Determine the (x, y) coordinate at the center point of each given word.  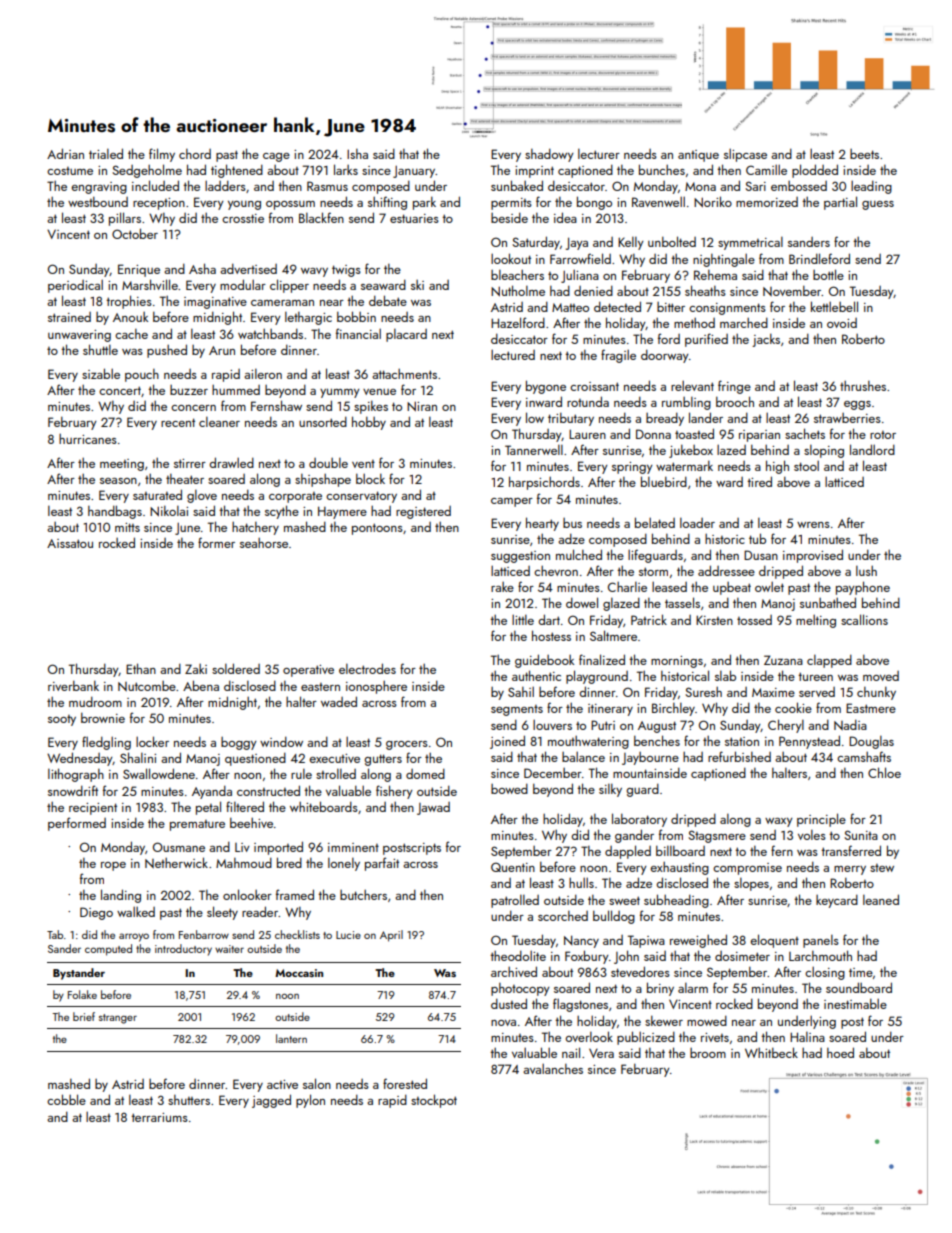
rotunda (588, 401)
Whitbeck (771, 1052)
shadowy (549, 155)
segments (517, 710)
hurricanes (88, 439)
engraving (99, 188)
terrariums (159, 1117)
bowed (509, 788)
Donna (653, 434)
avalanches (553, 1068)
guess (878, 205)
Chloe (884, 772)
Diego (96, 913)
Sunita (861, 835)
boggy (239, 743)
